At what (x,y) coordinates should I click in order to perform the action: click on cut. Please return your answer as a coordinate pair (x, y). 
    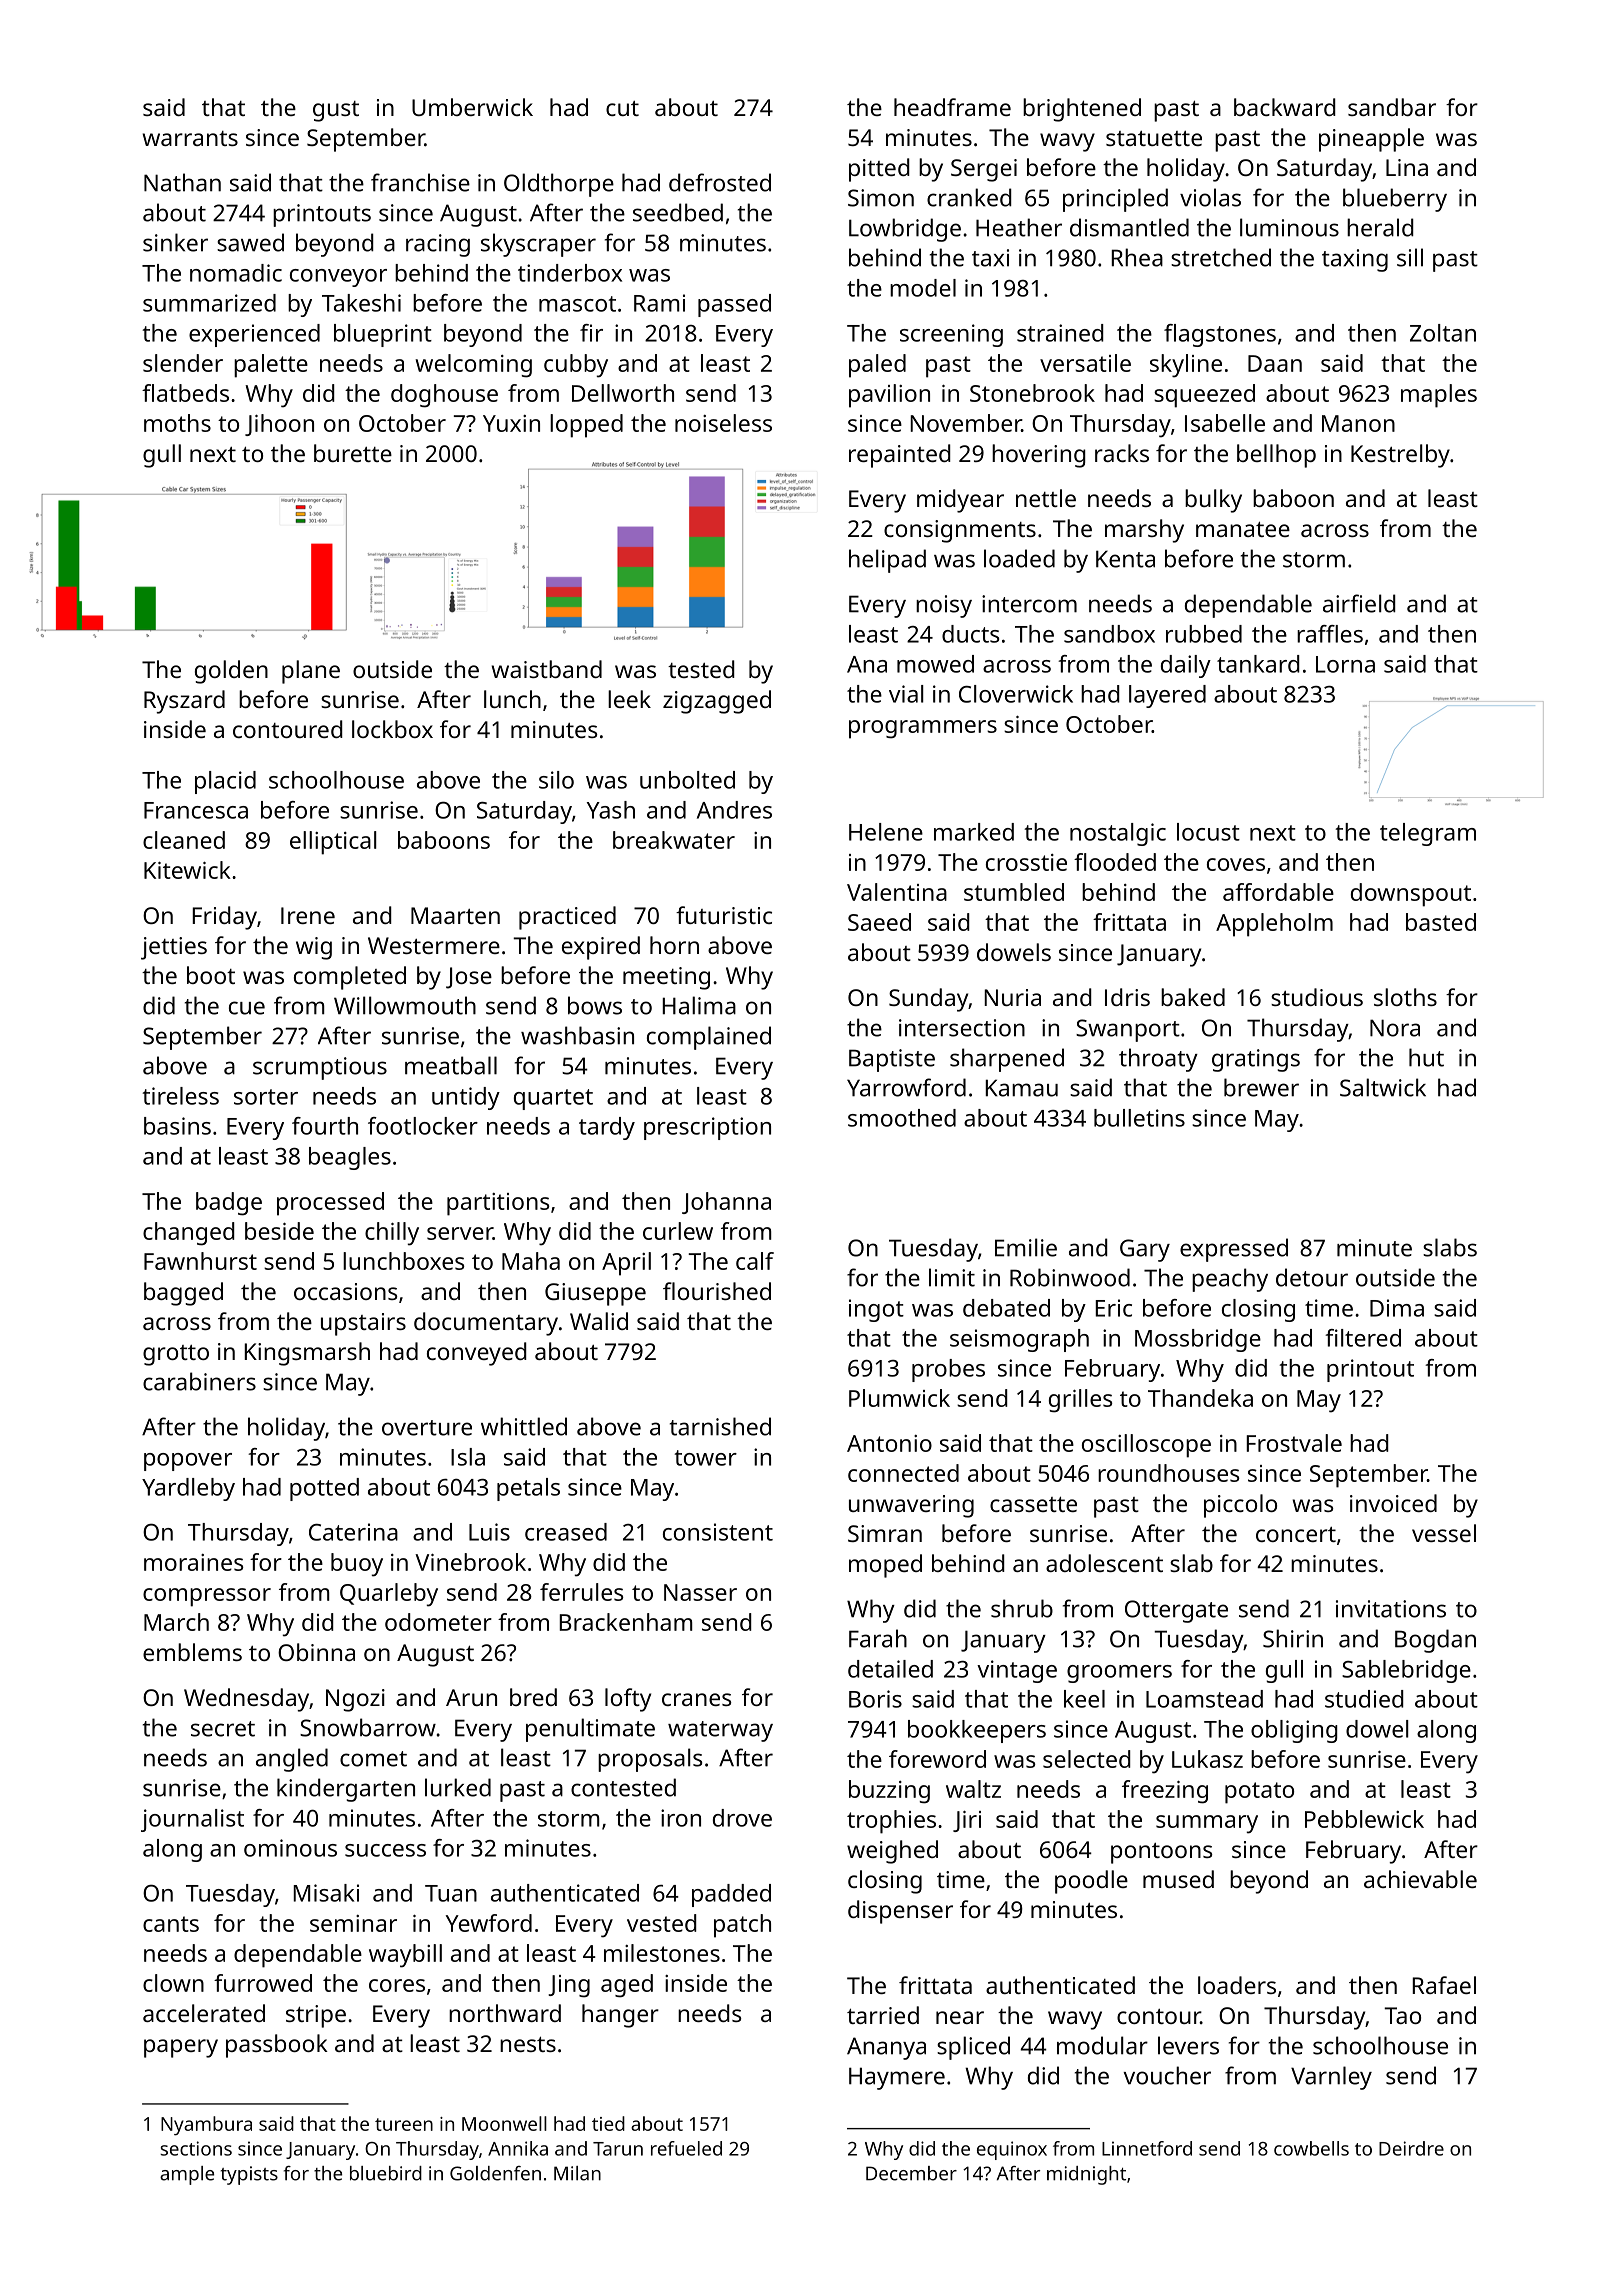
    Looking at the image, I should click on (622, 108).
